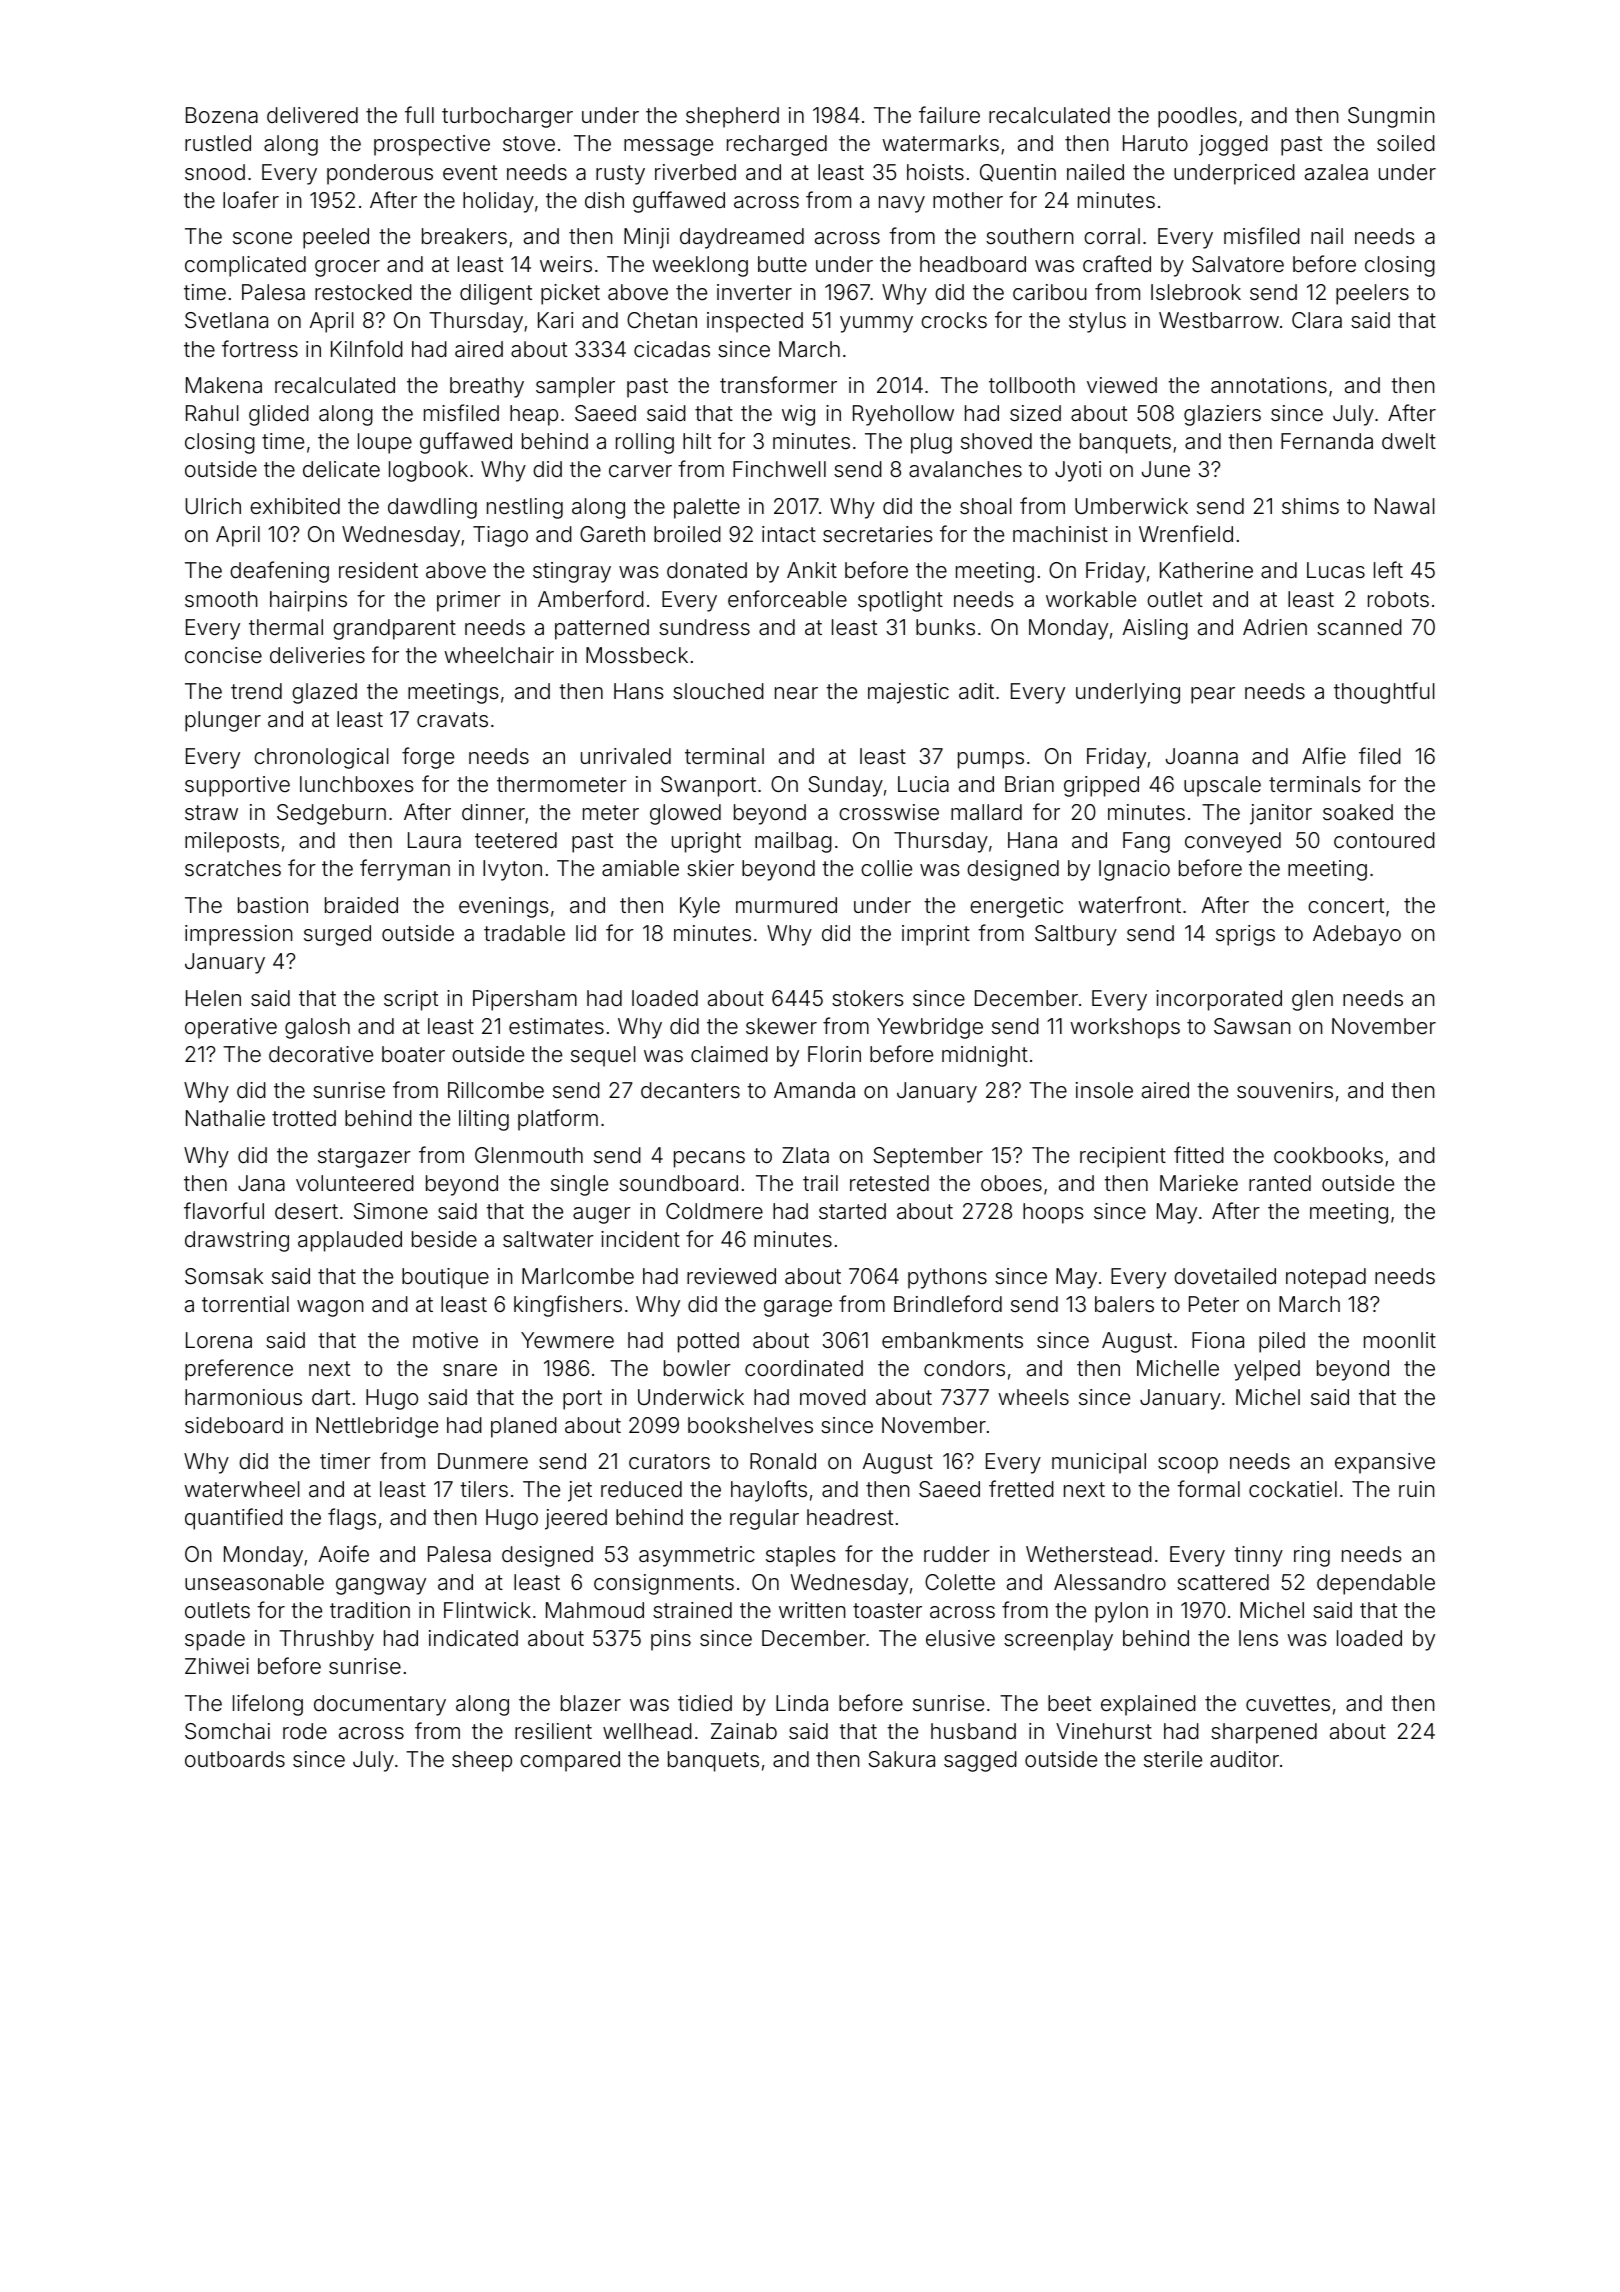  Describe the element at coordinates (254, 1582) in the image. I see `unseasonable` at that location.
